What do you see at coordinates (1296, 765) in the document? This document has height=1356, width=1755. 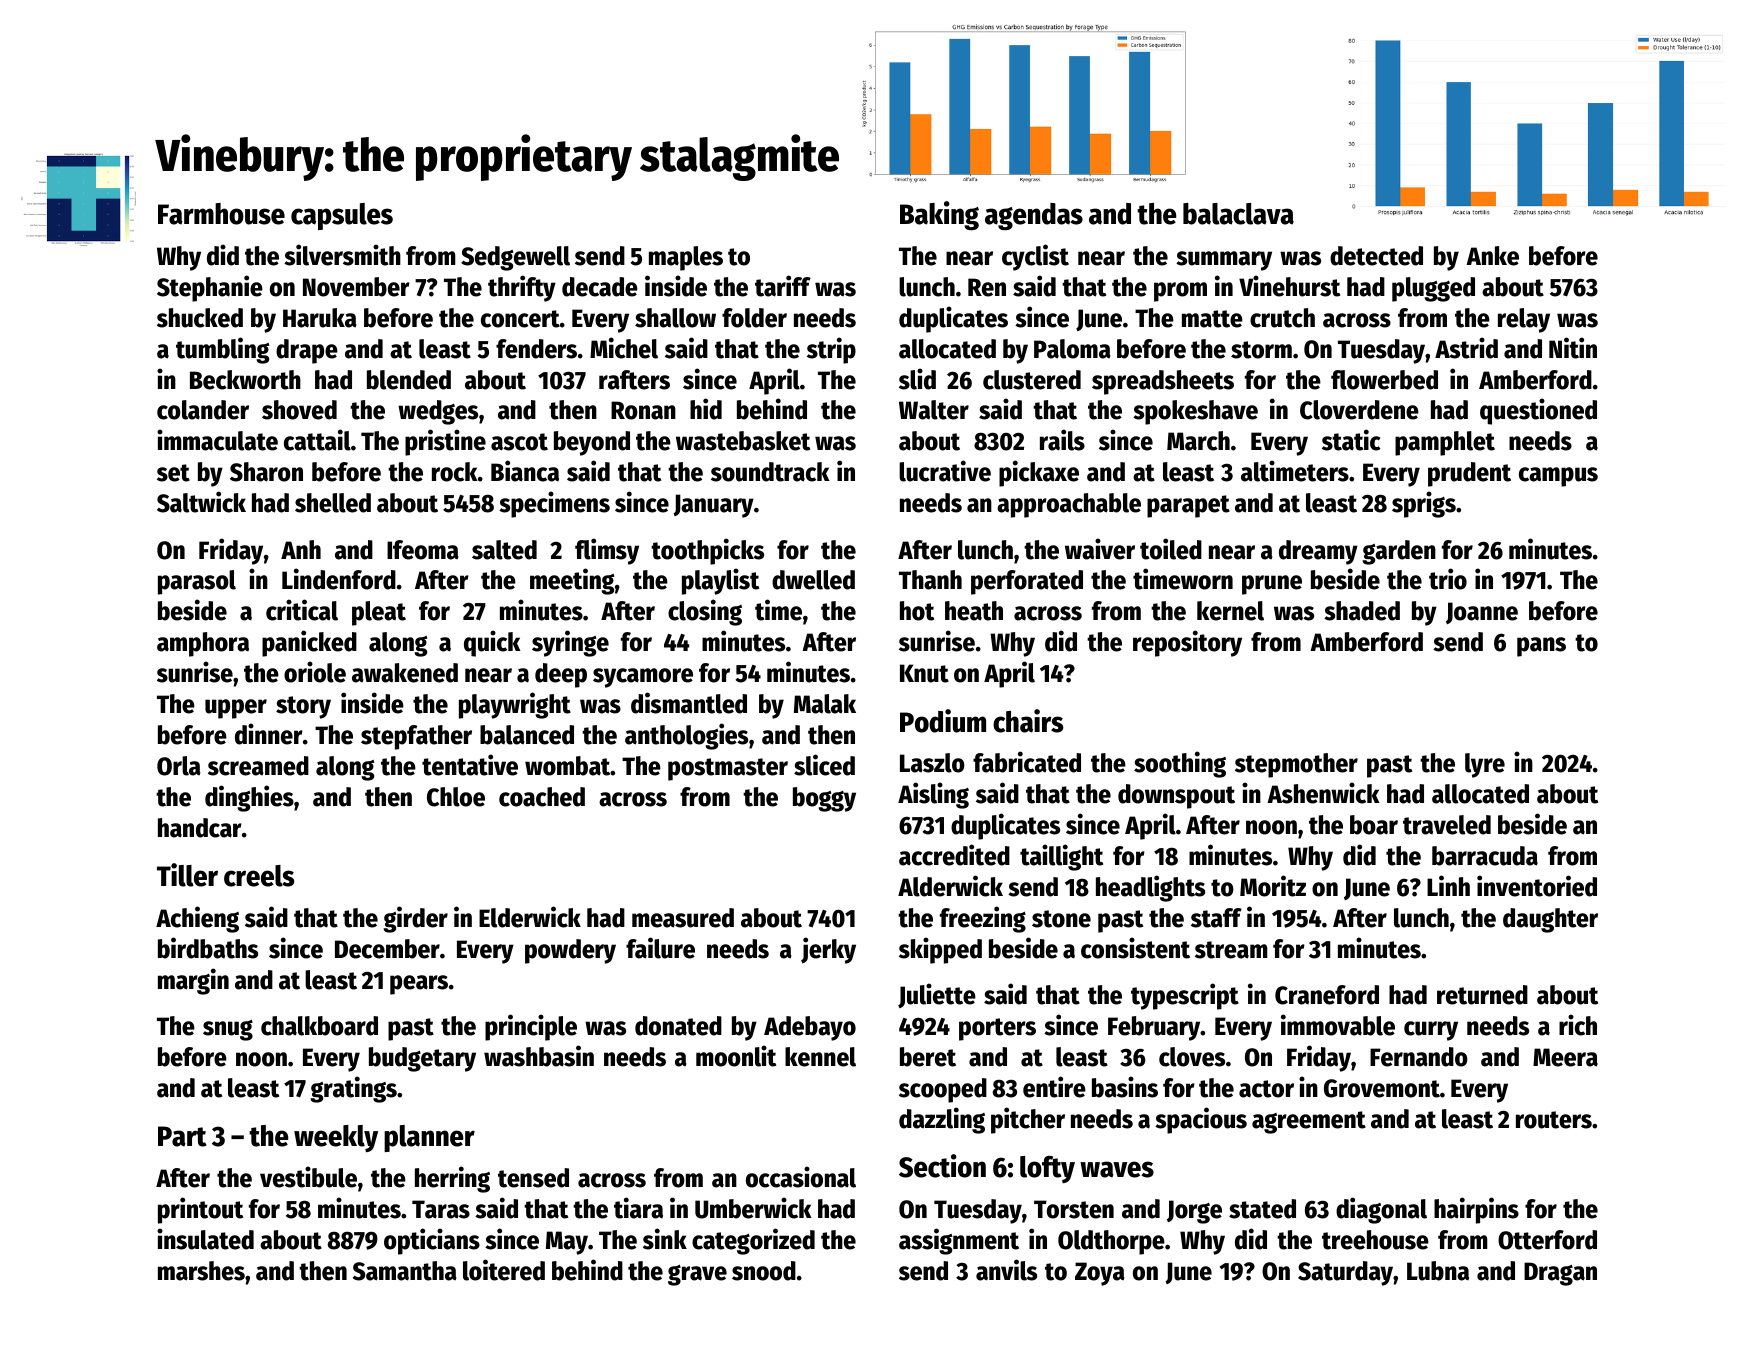 I see `stepmother` at bounding box center [1296, 765].
